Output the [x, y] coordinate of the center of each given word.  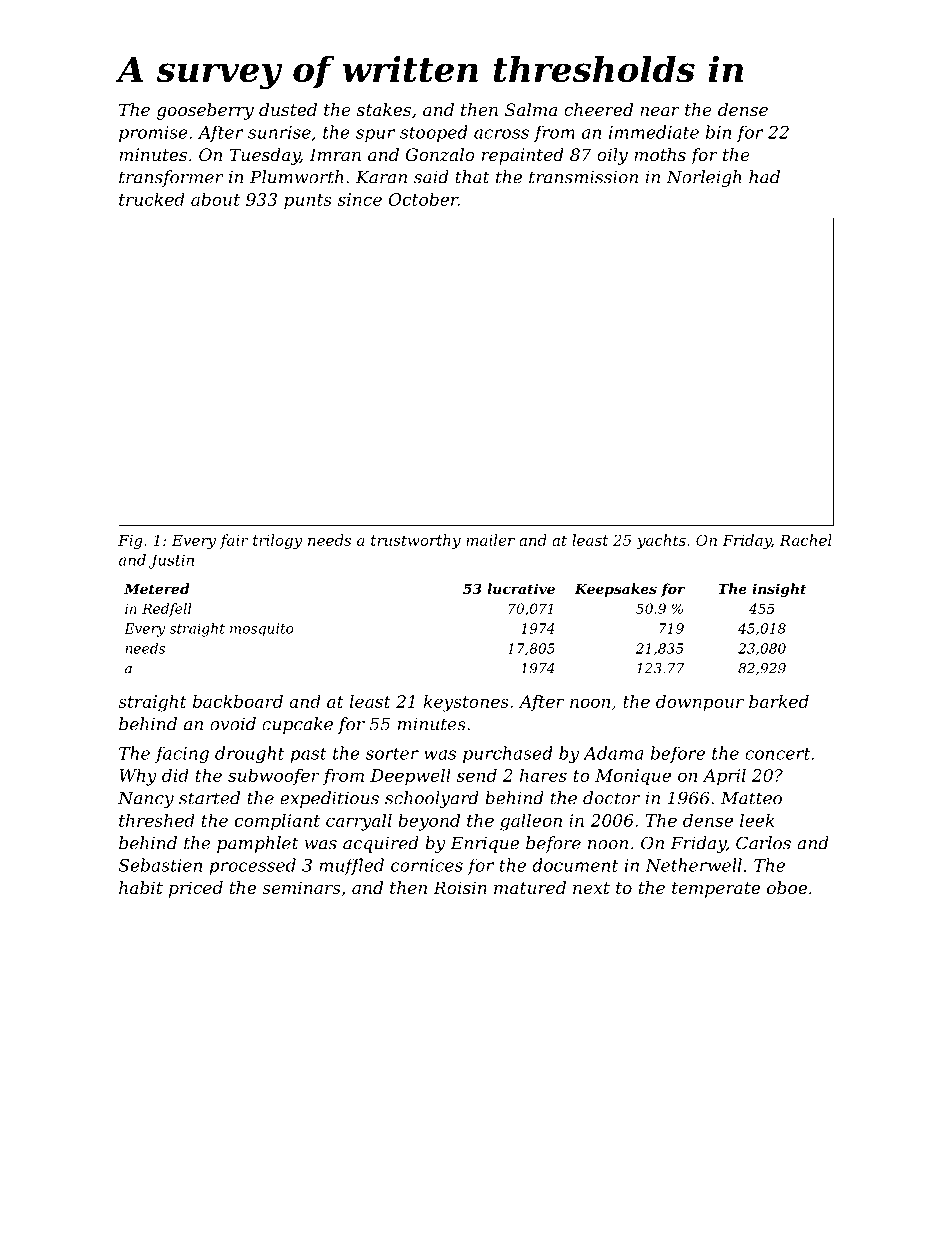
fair [234, 541]
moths [660, 154]
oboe [787, 887]
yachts [661, 541]
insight [779, 590]
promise [153, 134]
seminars [301, 887]
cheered [598, 109]
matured [530, 887]
